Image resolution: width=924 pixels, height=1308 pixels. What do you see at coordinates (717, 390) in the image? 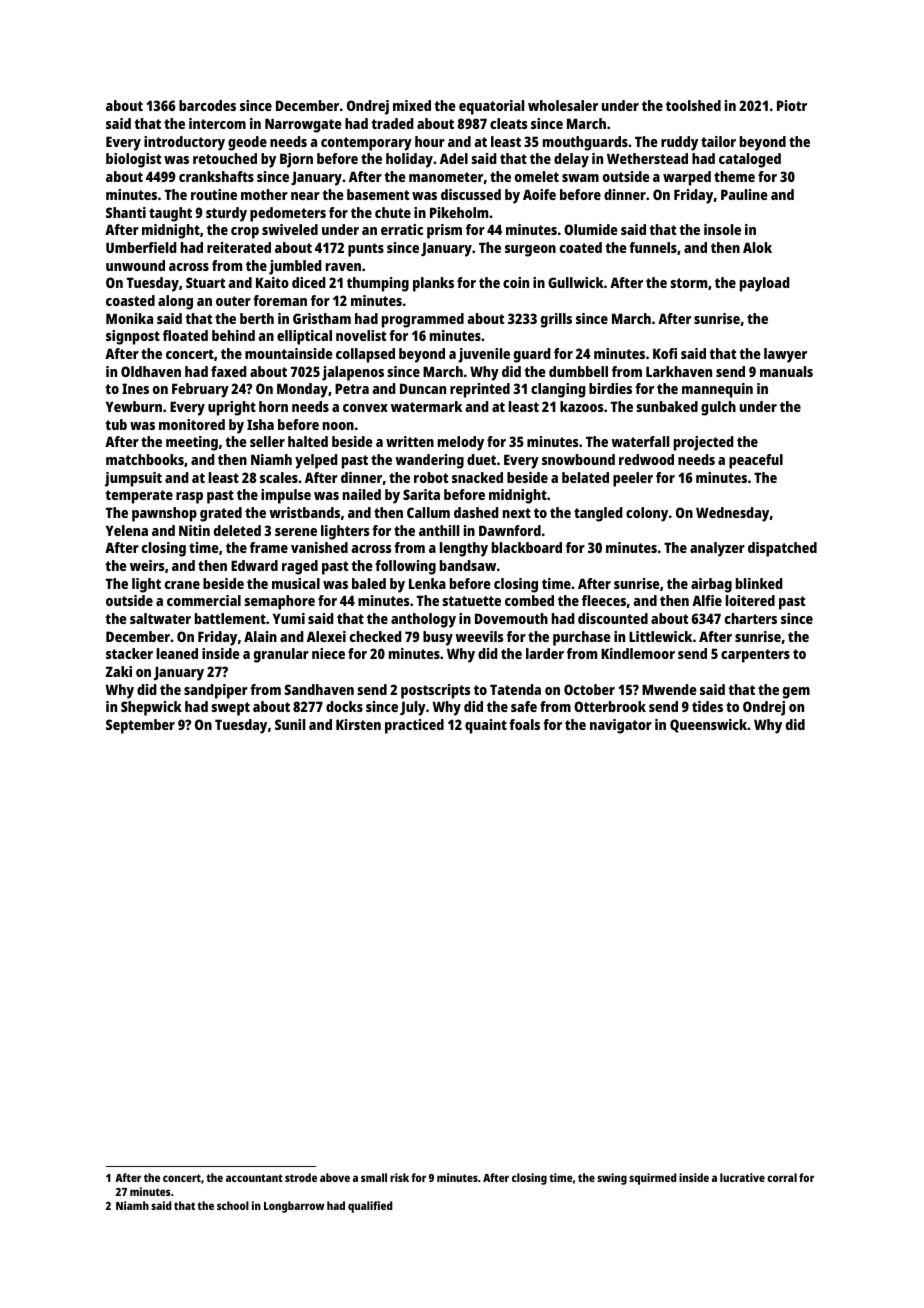
I see `mannequin` at bounding box center [717, 390].
